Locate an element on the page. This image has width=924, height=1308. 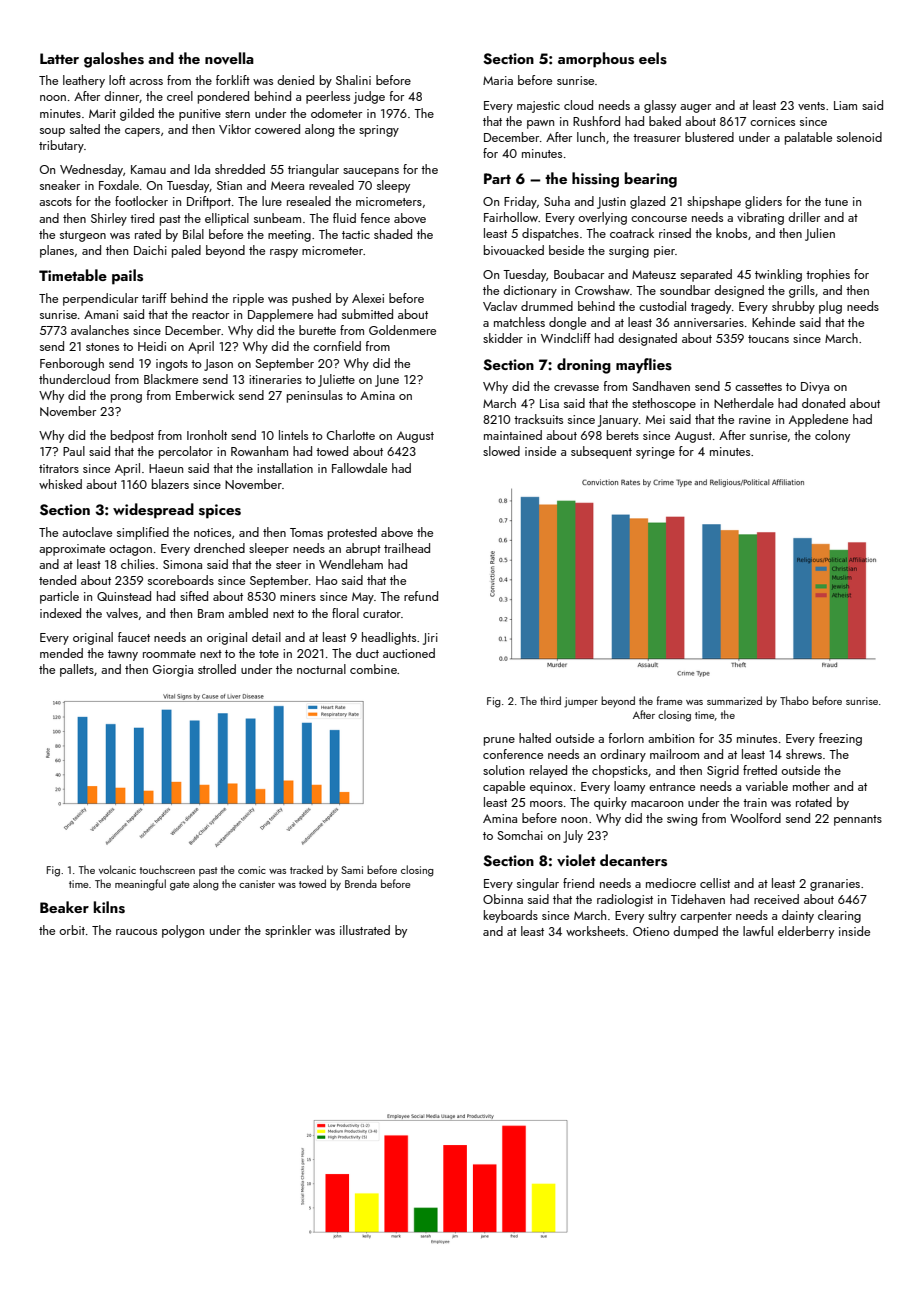
eels is located at coordinates (653, 58).
